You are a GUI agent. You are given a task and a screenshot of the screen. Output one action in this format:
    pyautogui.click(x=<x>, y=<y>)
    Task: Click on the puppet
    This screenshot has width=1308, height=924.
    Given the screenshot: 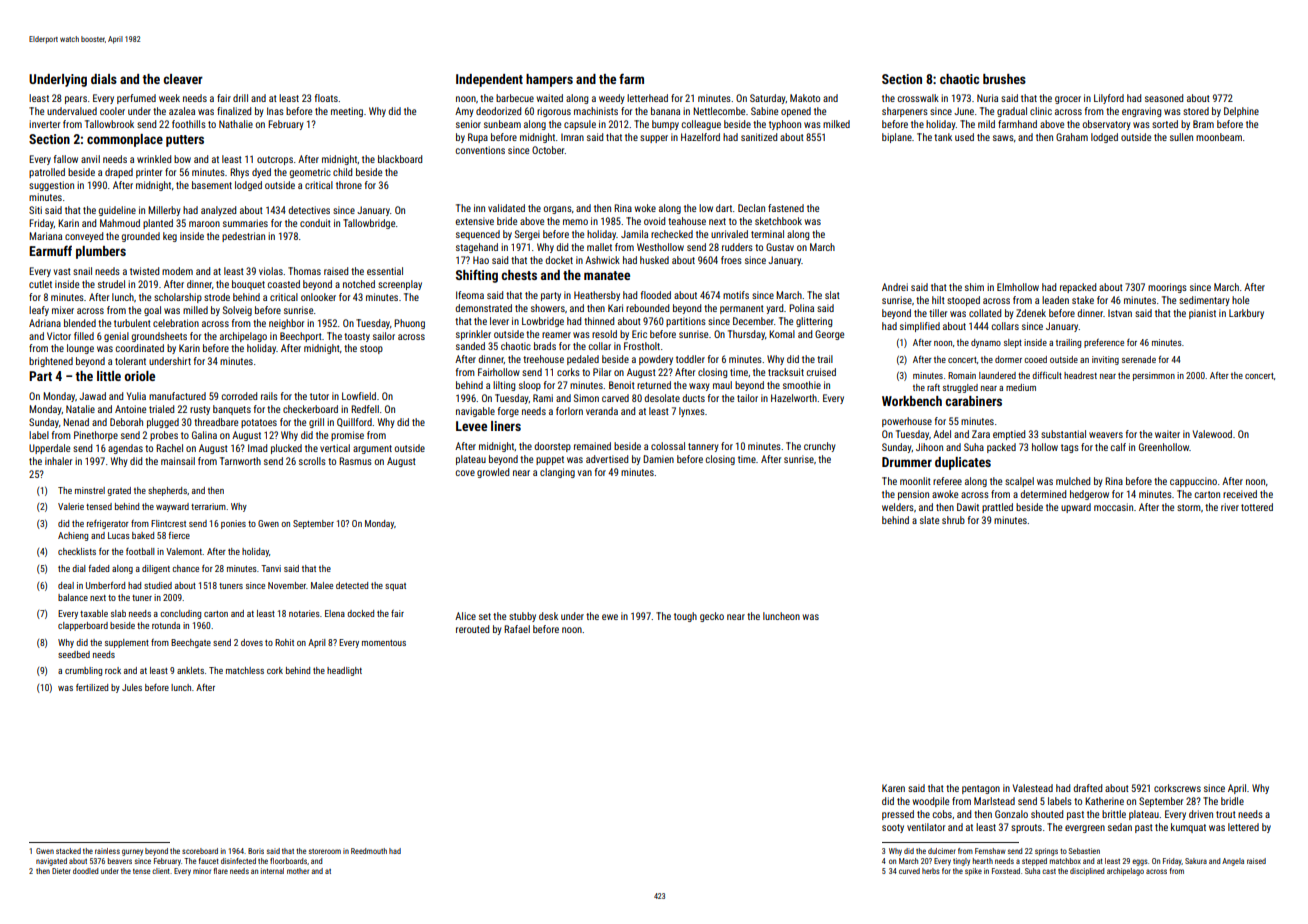 What is the action you would take?
    pyautogui.click(x=550, y=460)
